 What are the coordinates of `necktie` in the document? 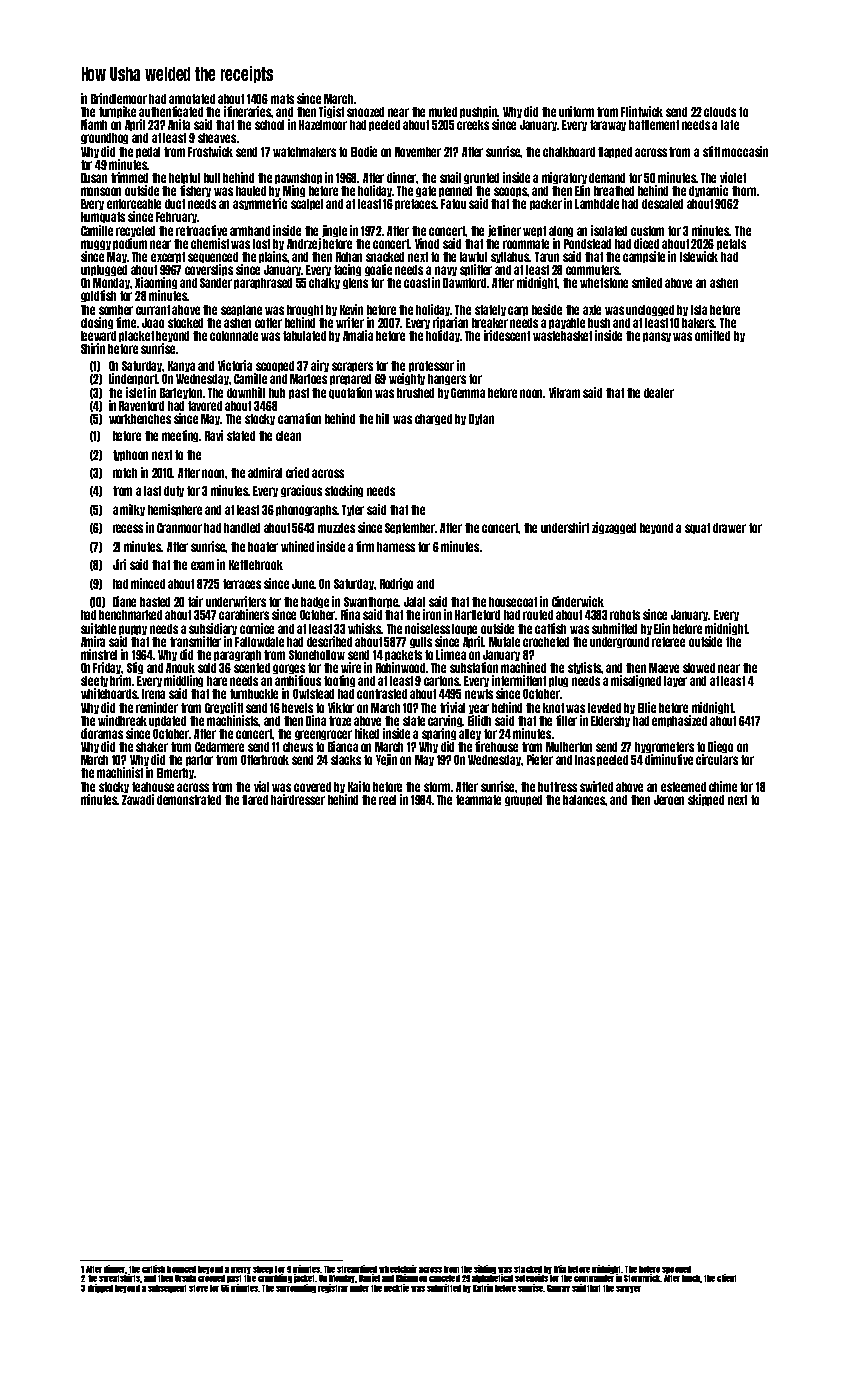 It's located at (396, 1288).
